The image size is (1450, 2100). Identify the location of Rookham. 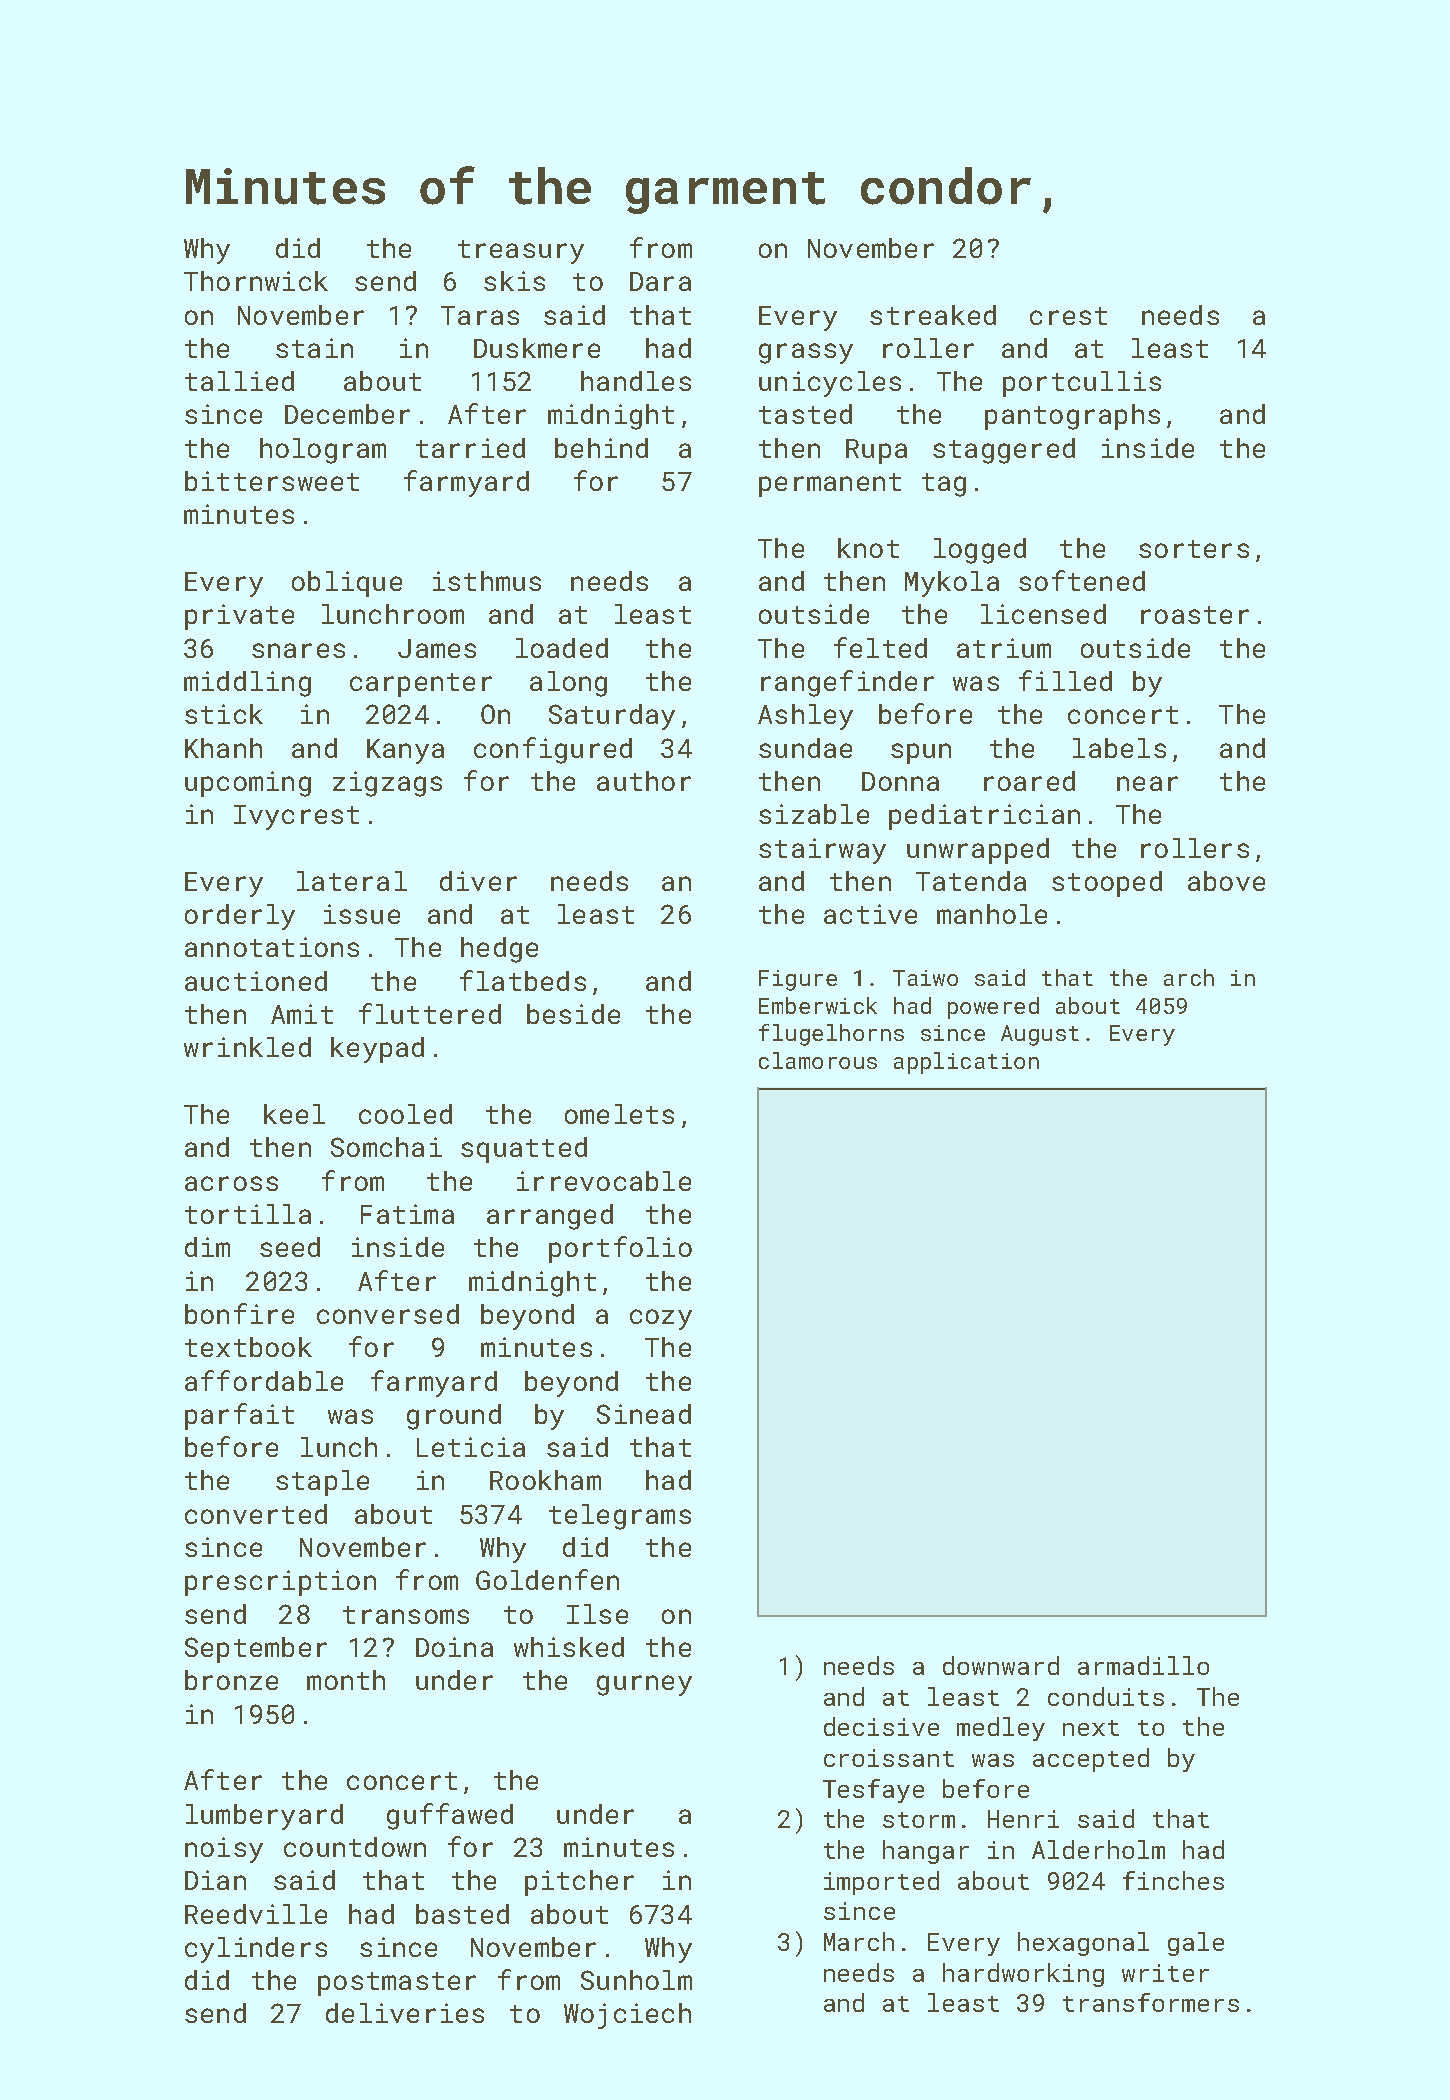
(545, 1480).
